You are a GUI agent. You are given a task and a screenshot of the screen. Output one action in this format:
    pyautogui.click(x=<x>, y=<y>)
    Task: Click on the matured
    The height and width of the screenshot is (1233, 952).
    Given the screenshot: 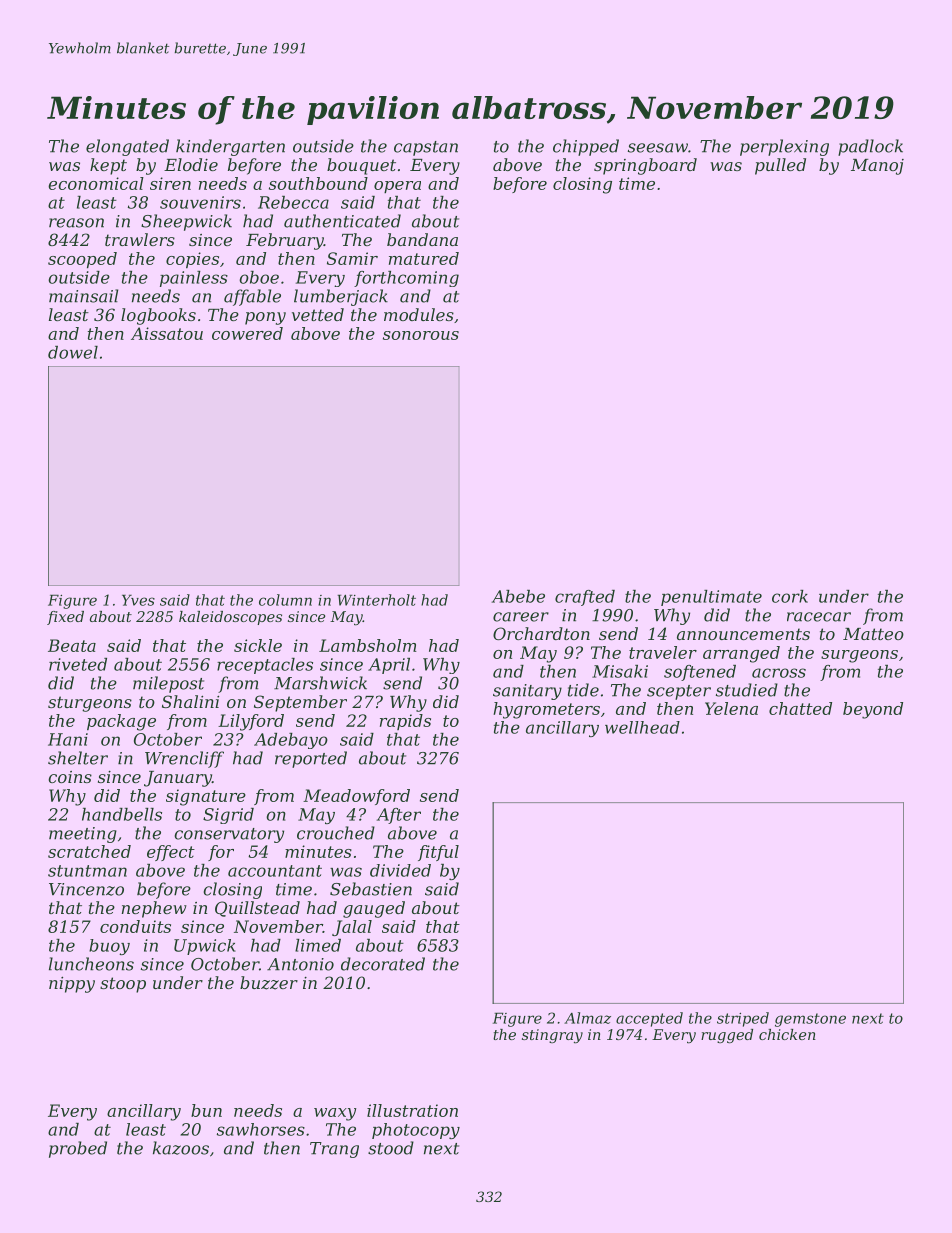 What is the action you would take?
    pyautogui.click(x=424, y=258)
